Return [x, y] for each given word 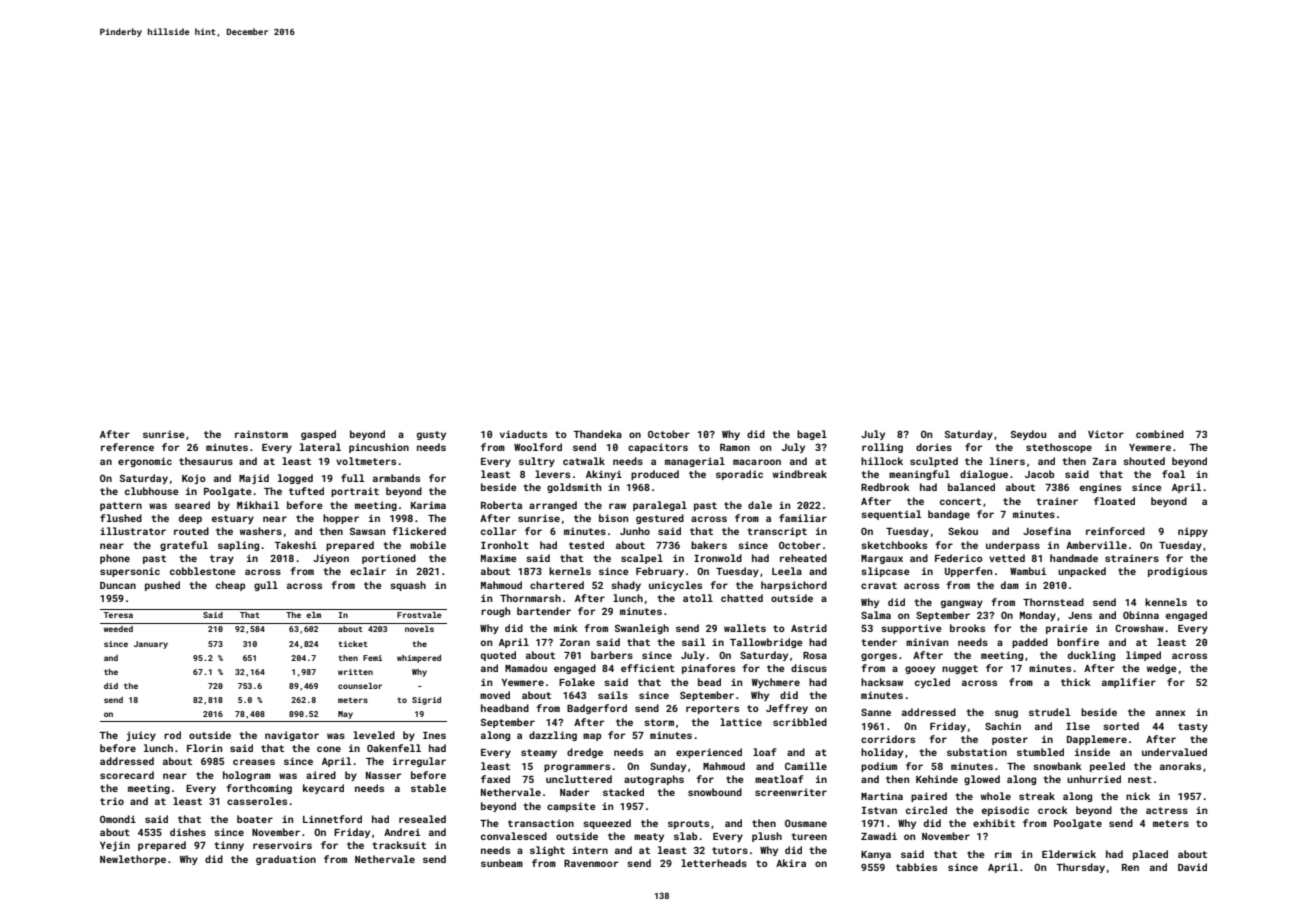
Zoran [575, 642]
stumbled [1040, 752]
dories [934, 447]
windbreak [800, 474]
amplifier [1129, 683]
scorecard [127, 775]
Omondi [118, 819]
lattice [741, 722]
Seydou [1028, 435]
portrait [355, 492]
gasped [318, 435]
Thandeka [597, 434]
